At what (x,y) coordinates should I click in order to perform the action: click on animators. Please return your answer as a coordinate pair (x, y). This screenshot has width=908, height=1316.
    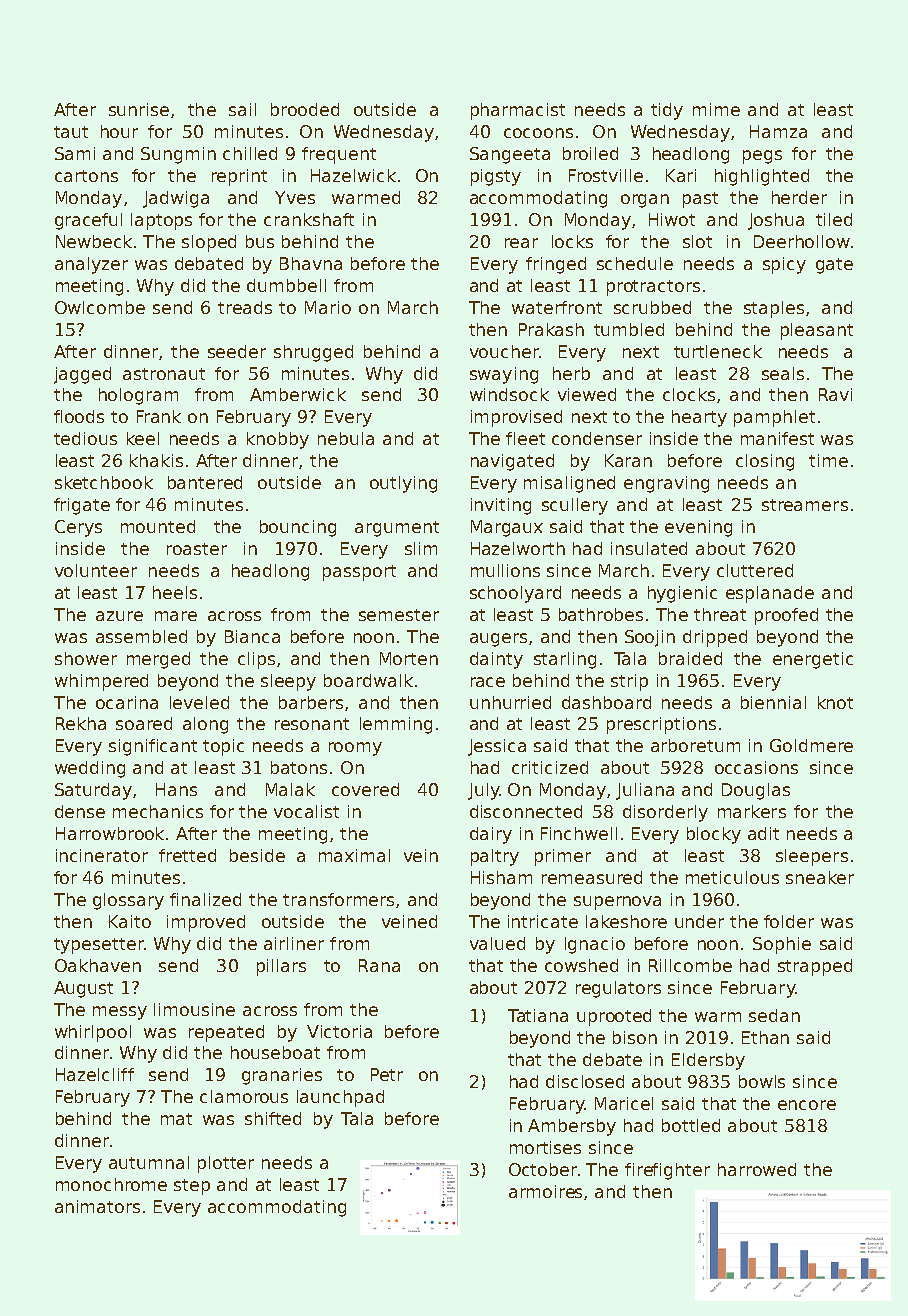
    Looking at the image, I should click on (97, 1206).
